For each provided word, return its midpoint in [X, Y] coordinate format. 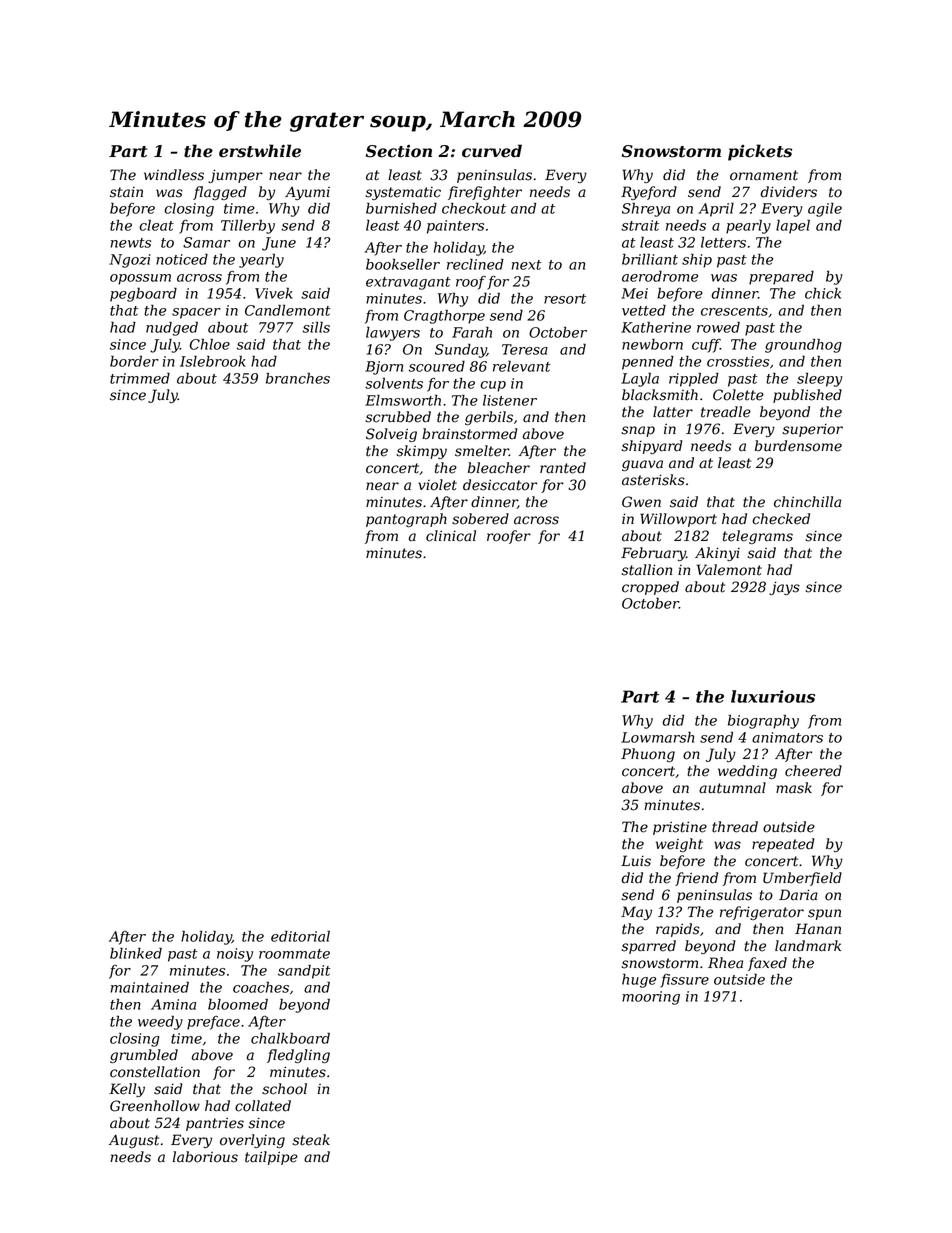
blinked [136, 953]
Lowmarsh [657, 737]
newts [130, 243]
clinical [451, 536]
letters [723, 242]
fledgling [298, 1056]
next [526, 265]
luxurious [773, 696]
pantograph [406, 520]
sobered [480, 519]
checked [781, 519]
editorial [300, 936]
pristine [680, 828]
